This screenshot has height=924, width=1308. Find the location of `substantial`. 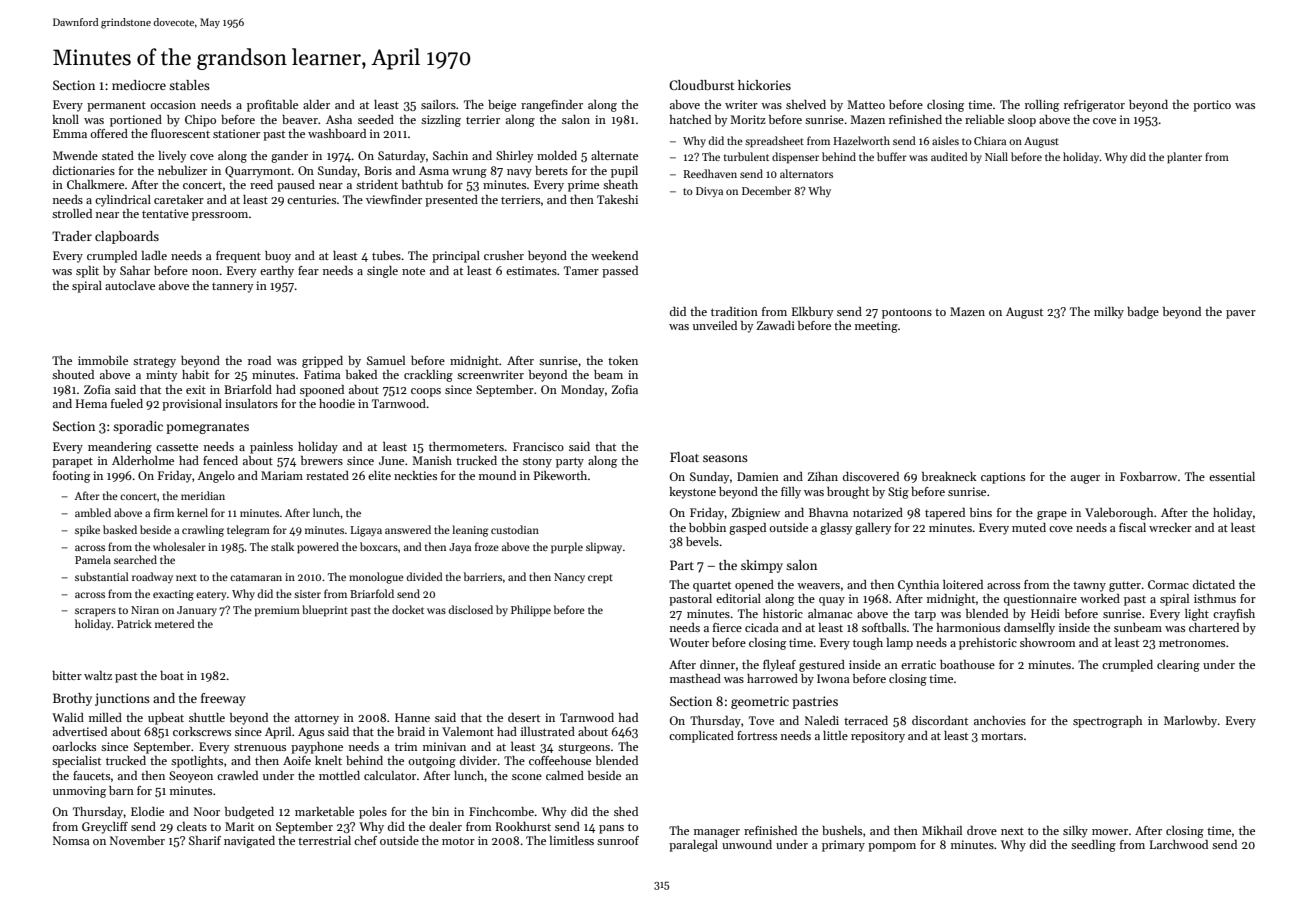

substantial is located at coordinates (102, 576).
